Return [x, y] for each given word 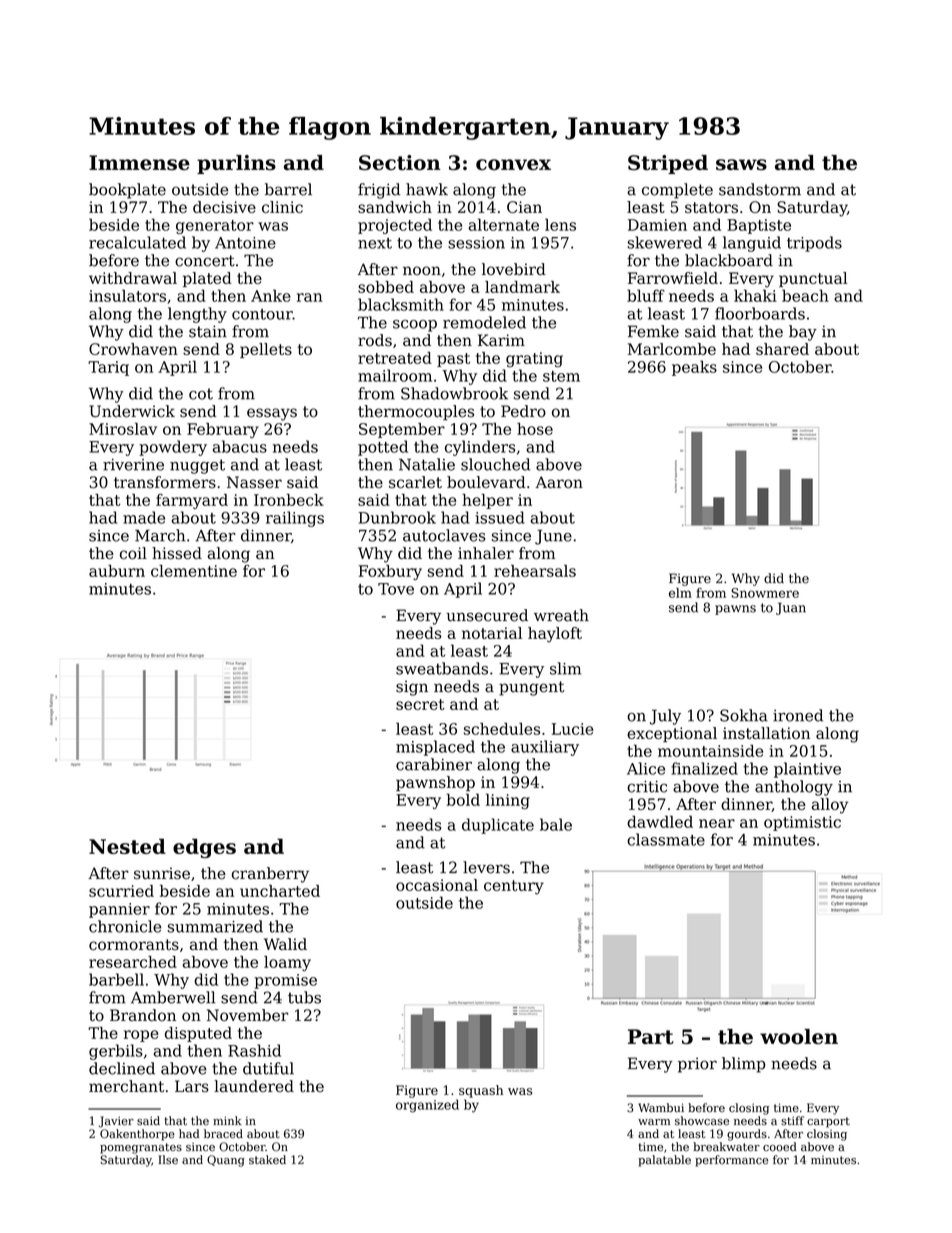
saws [741, 165]
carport [828, 1122]
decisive [224, 207]
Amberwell [173, 997]
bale [556, 824]
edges [204, 848]
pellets [266, 350]
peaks [694, 368]
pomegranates [141, 1148]
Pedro [523, 411]
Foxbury [390, 572]
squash [481, 1091]
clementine [194, 571]
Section [400, 163]
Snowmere [765, 593]
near [717, 823]
